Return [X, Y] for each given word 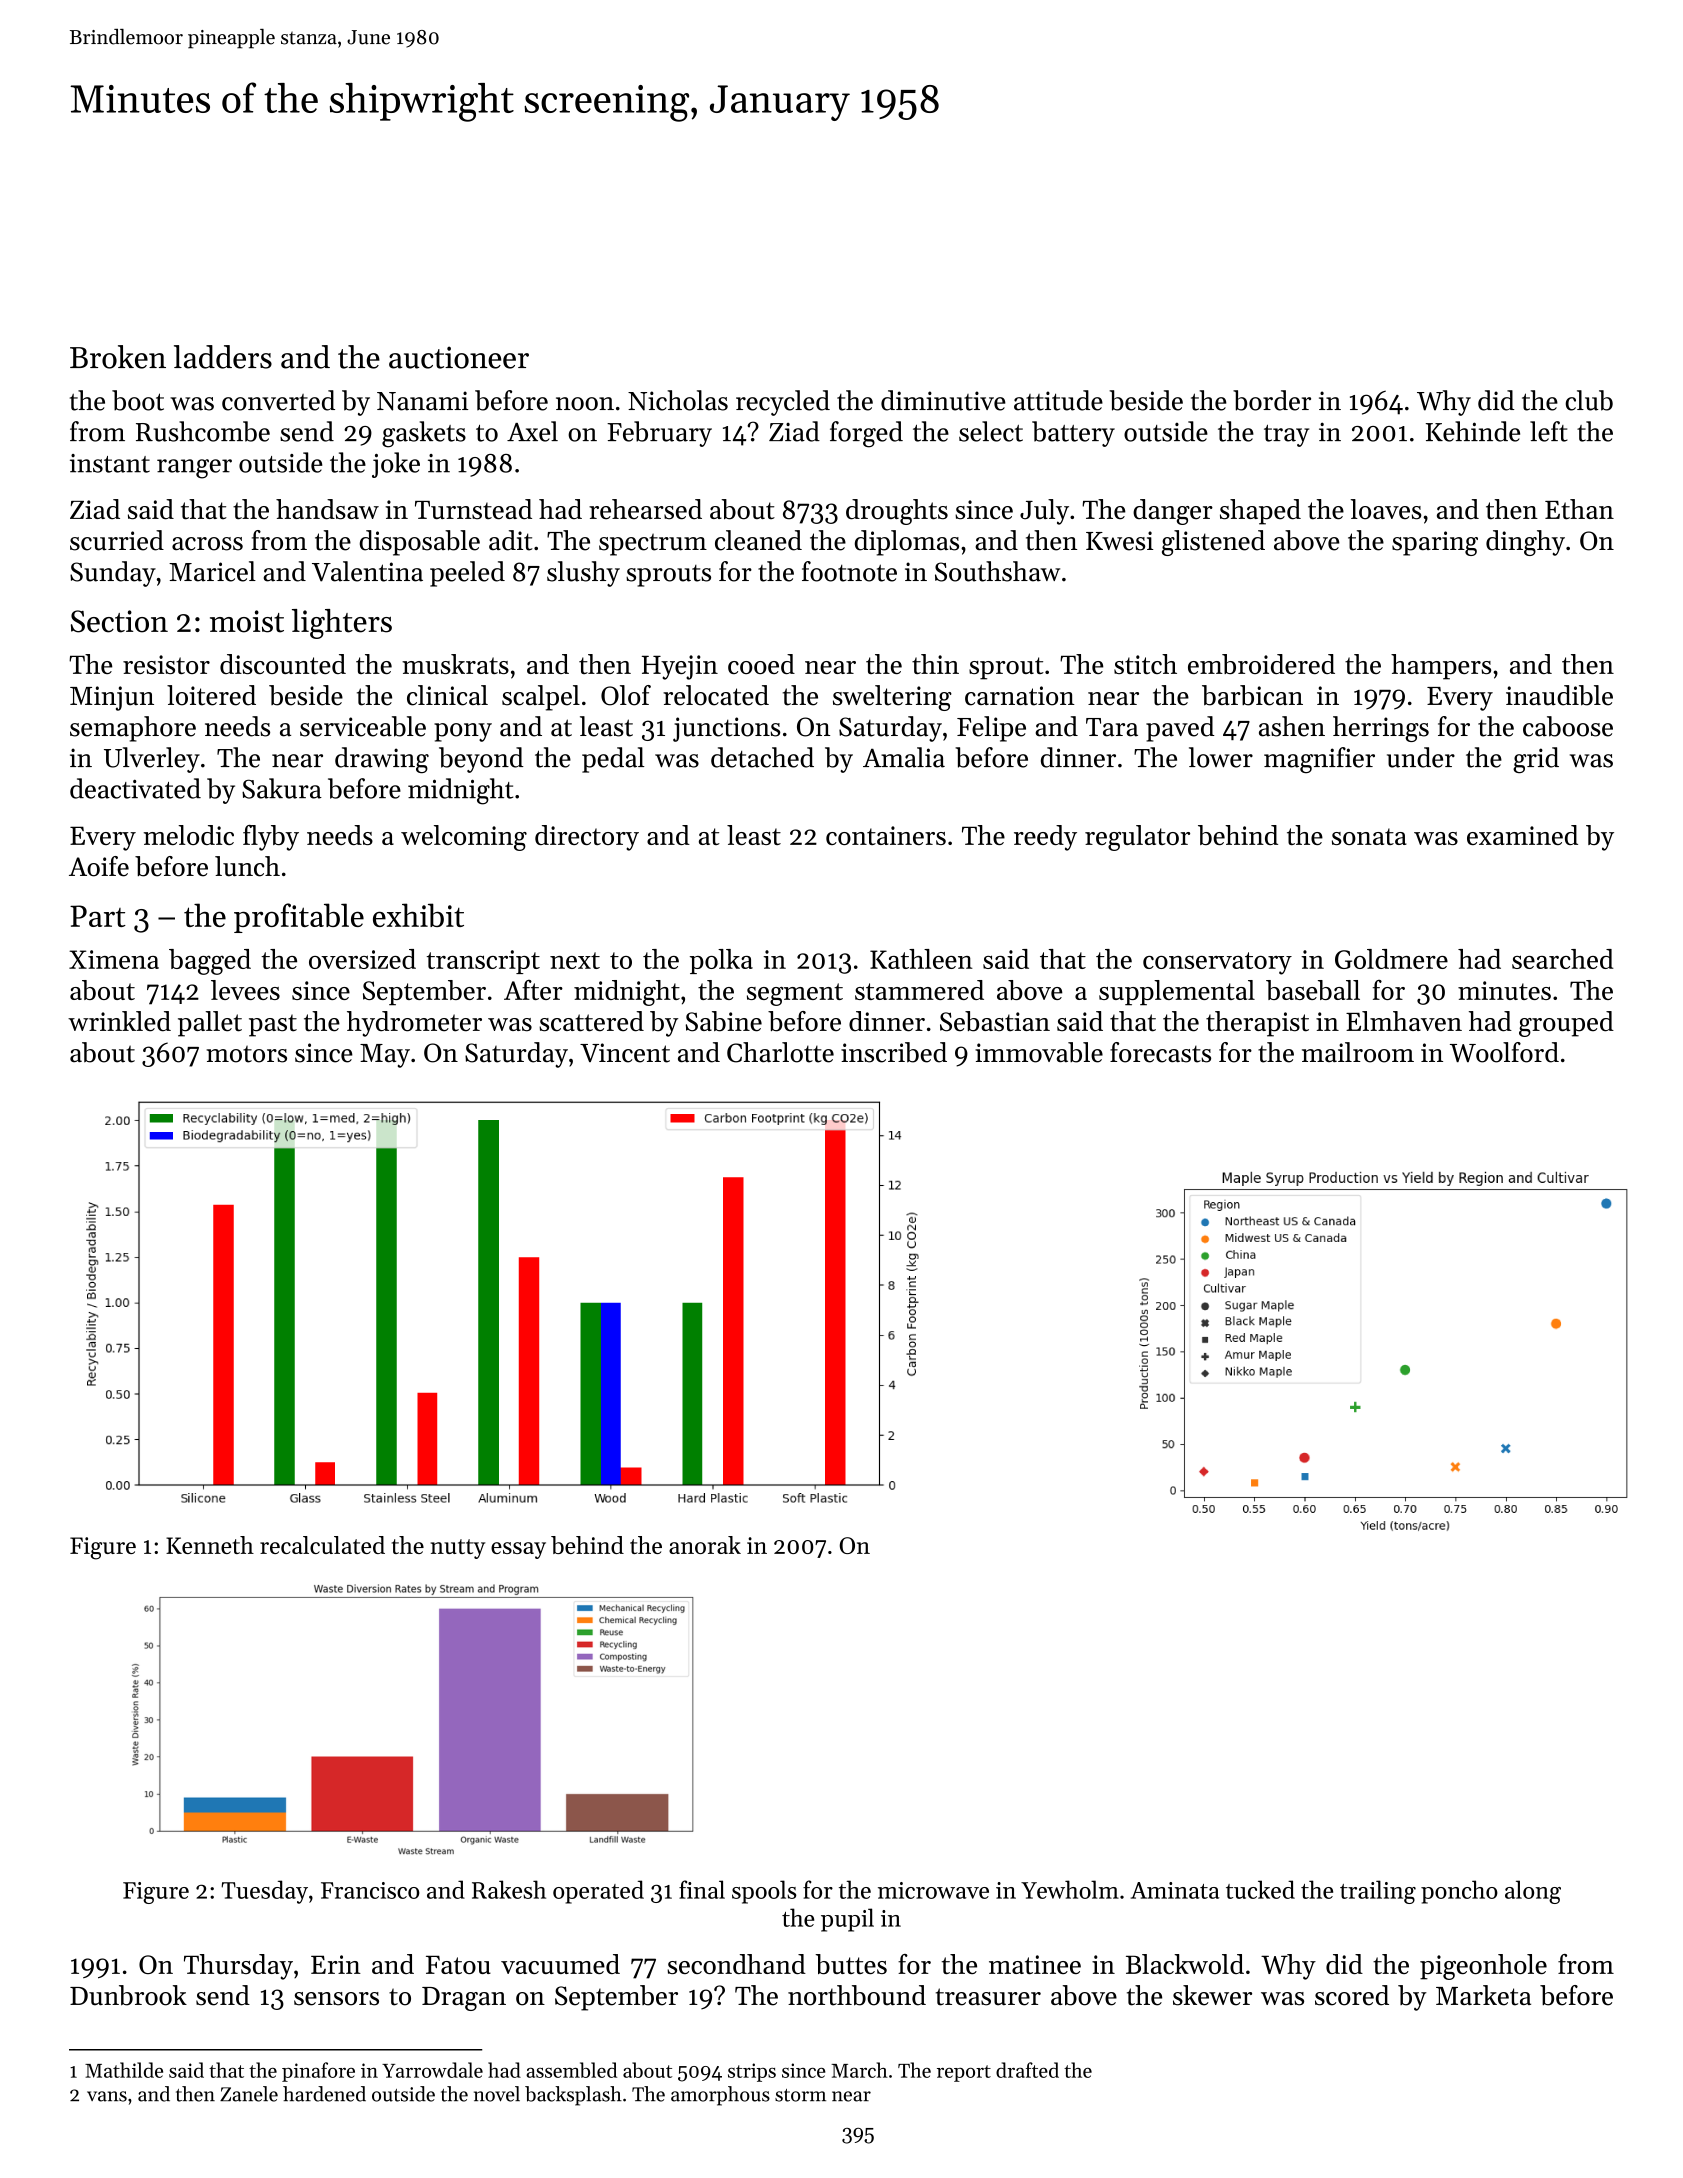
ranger [194, 469]
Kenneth [210, 1545]
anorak [705, 1545]
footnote [849, 571]
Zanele [249, 2094]
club [1589, 400]
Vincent [625, 1053]
